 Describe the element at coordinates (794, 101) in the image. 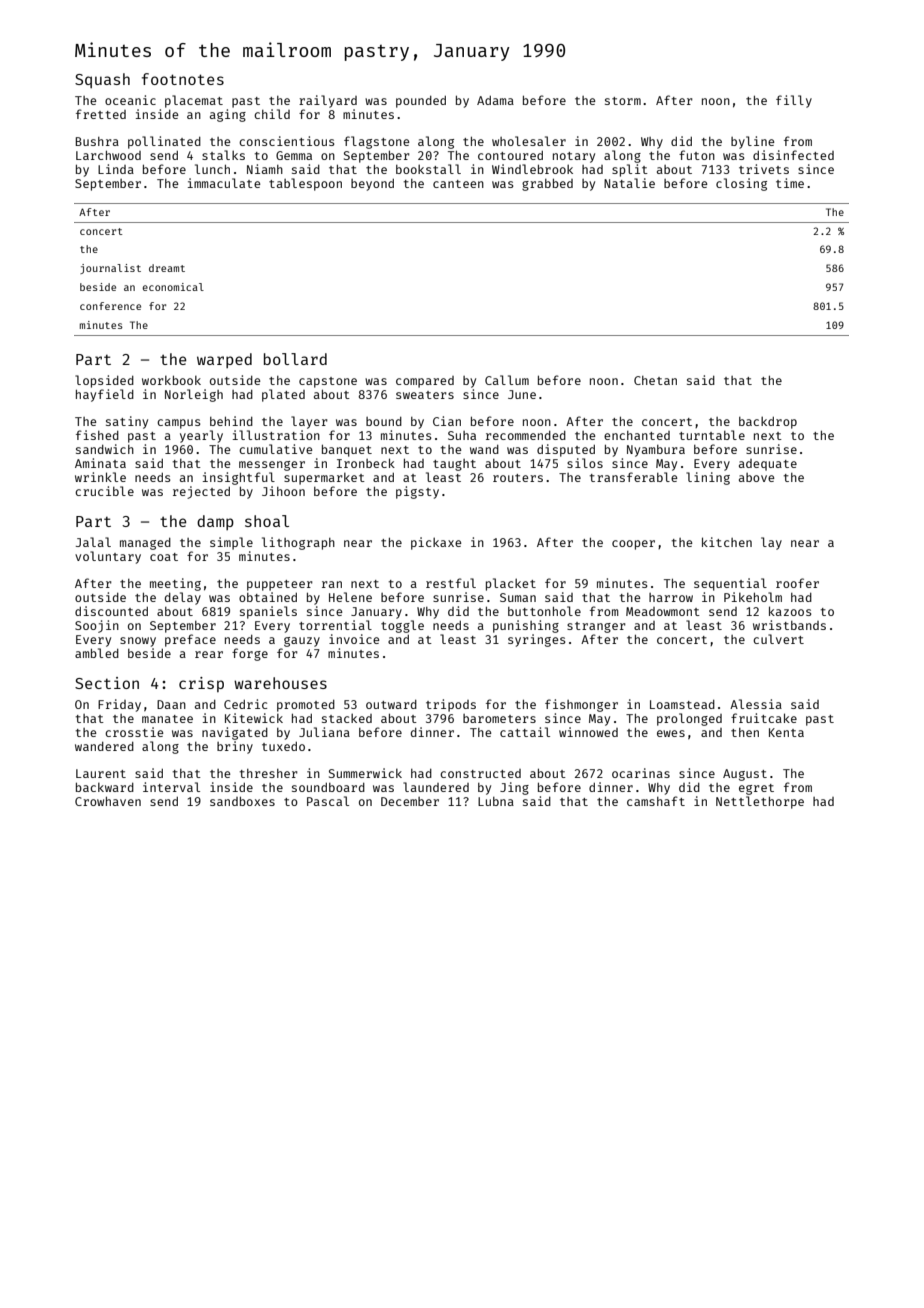

I see `filly` at that location.
